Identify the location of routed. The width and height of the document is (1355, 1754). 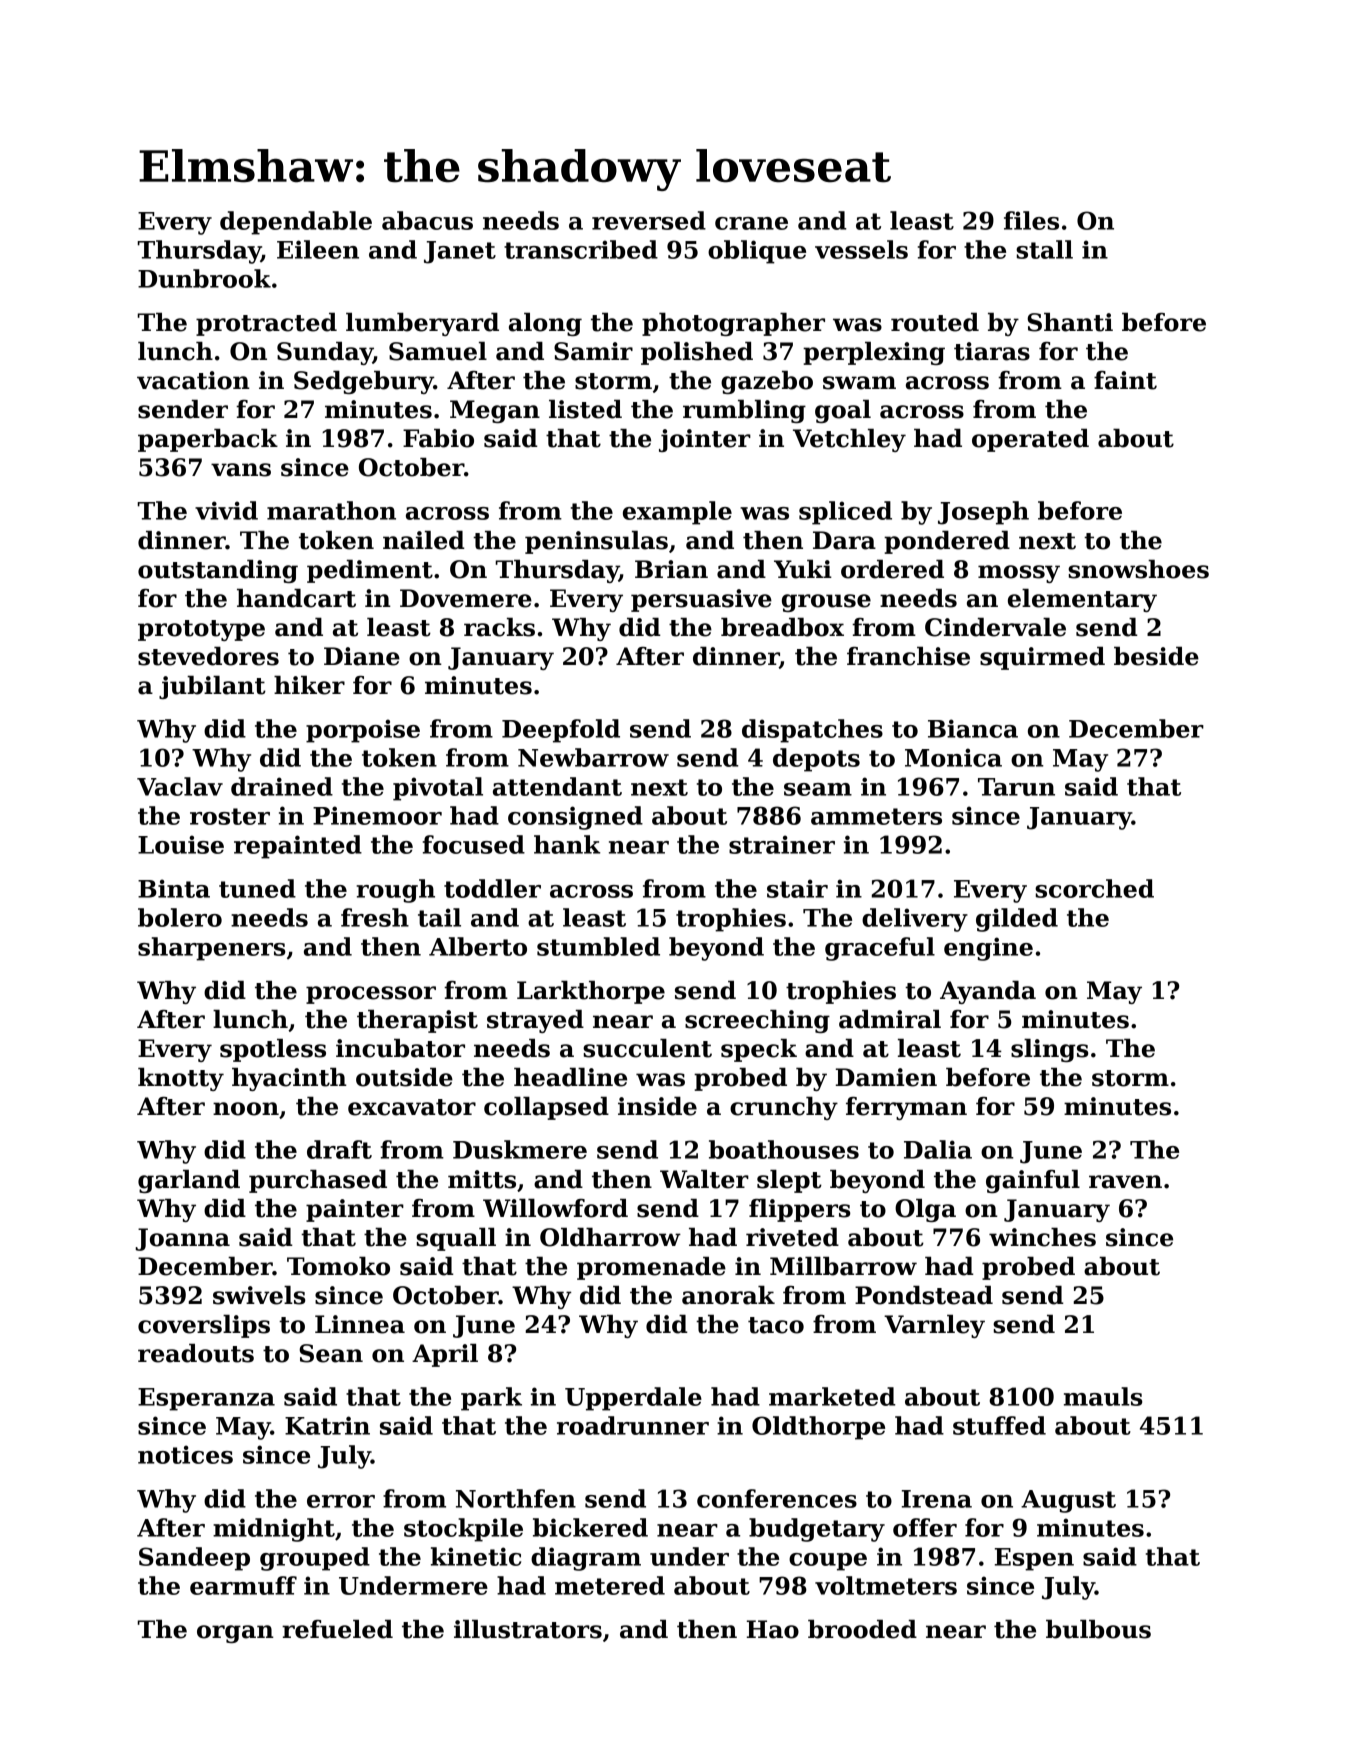
(935, 322).
